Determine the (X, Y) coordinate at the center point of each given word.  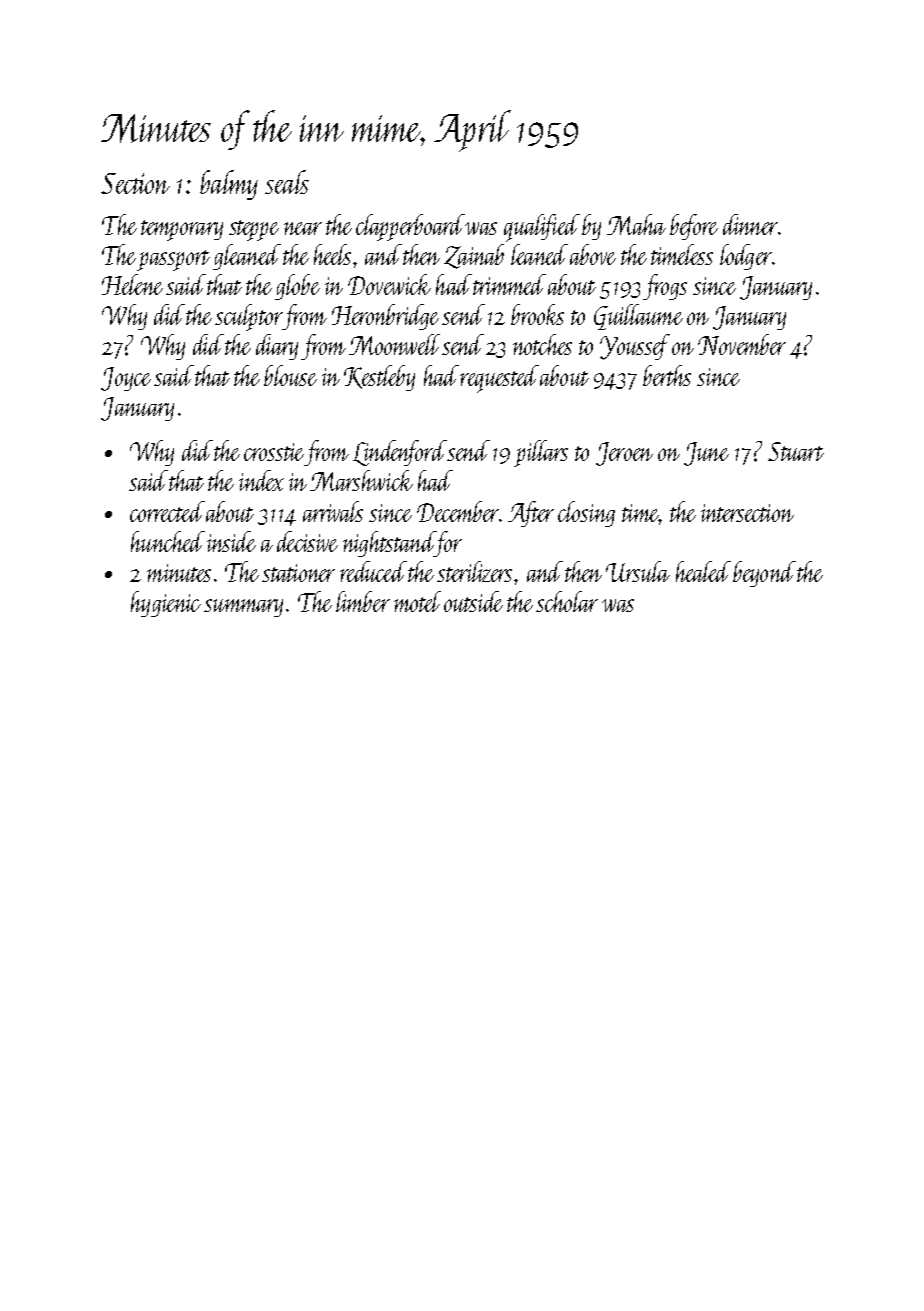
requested (499, 379)
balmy (229, 185)
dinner (750, 224)
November (742, 344)
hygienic (166, 604)
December (458, 511)
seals (287, 182)
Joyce (126, 379)
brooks (537, 314)
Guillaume (638, 317)
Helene (132, 284)
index (261, 480)
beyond (764, 574)
